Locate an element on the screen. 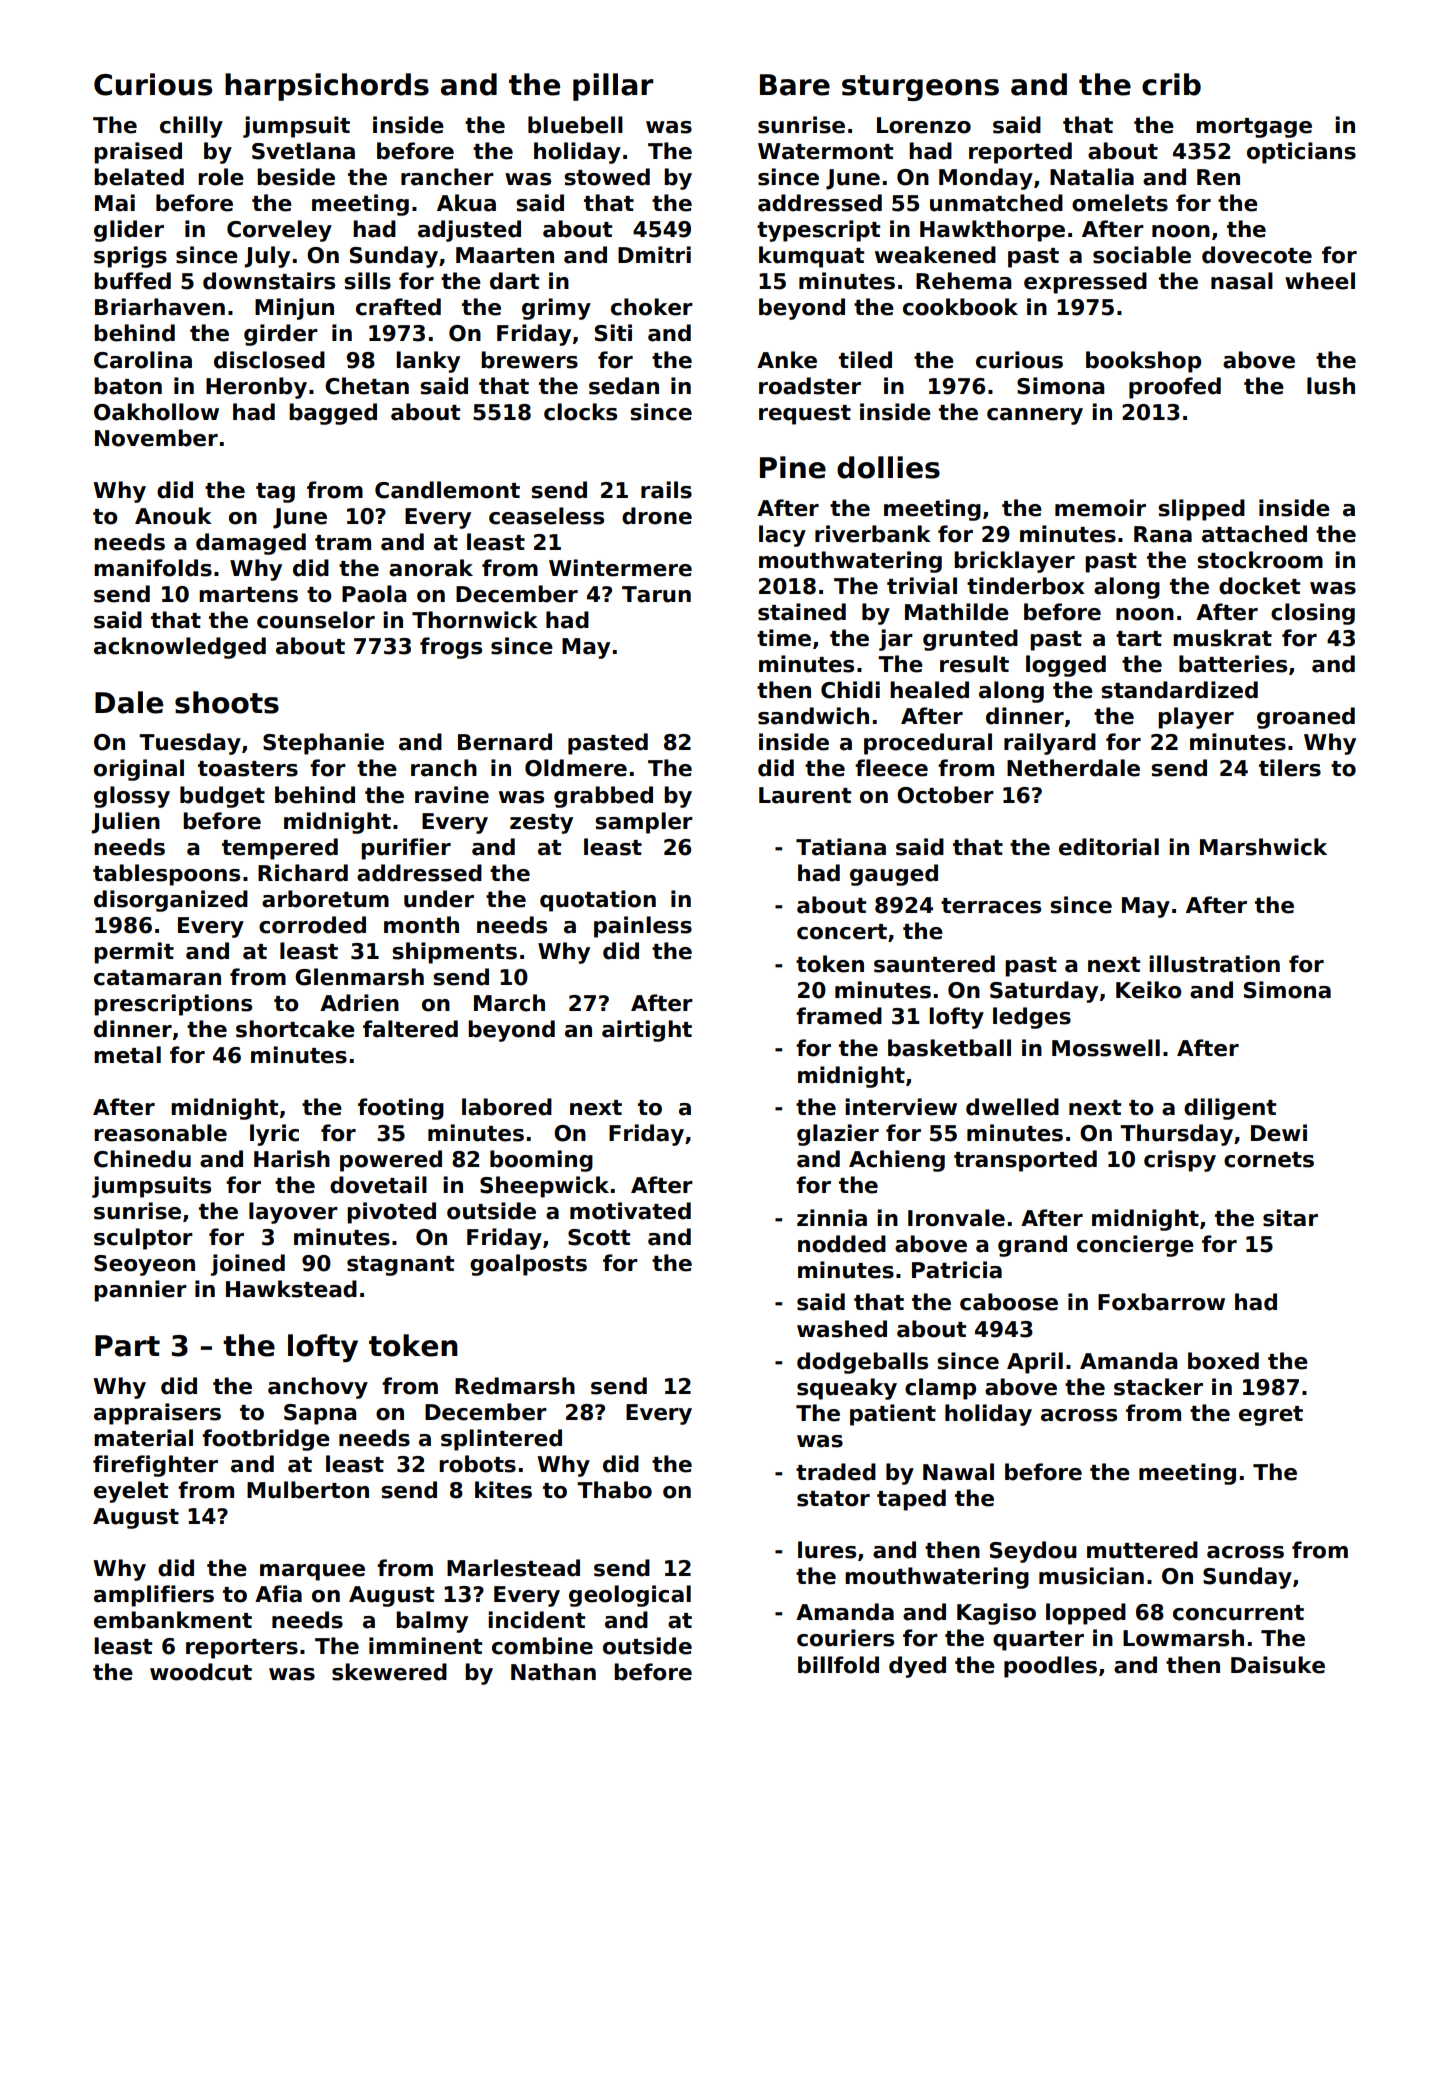 Image resolution: width=1450 pixels, height=2100 pixels. crib is located at coordinates (1171, 84).
